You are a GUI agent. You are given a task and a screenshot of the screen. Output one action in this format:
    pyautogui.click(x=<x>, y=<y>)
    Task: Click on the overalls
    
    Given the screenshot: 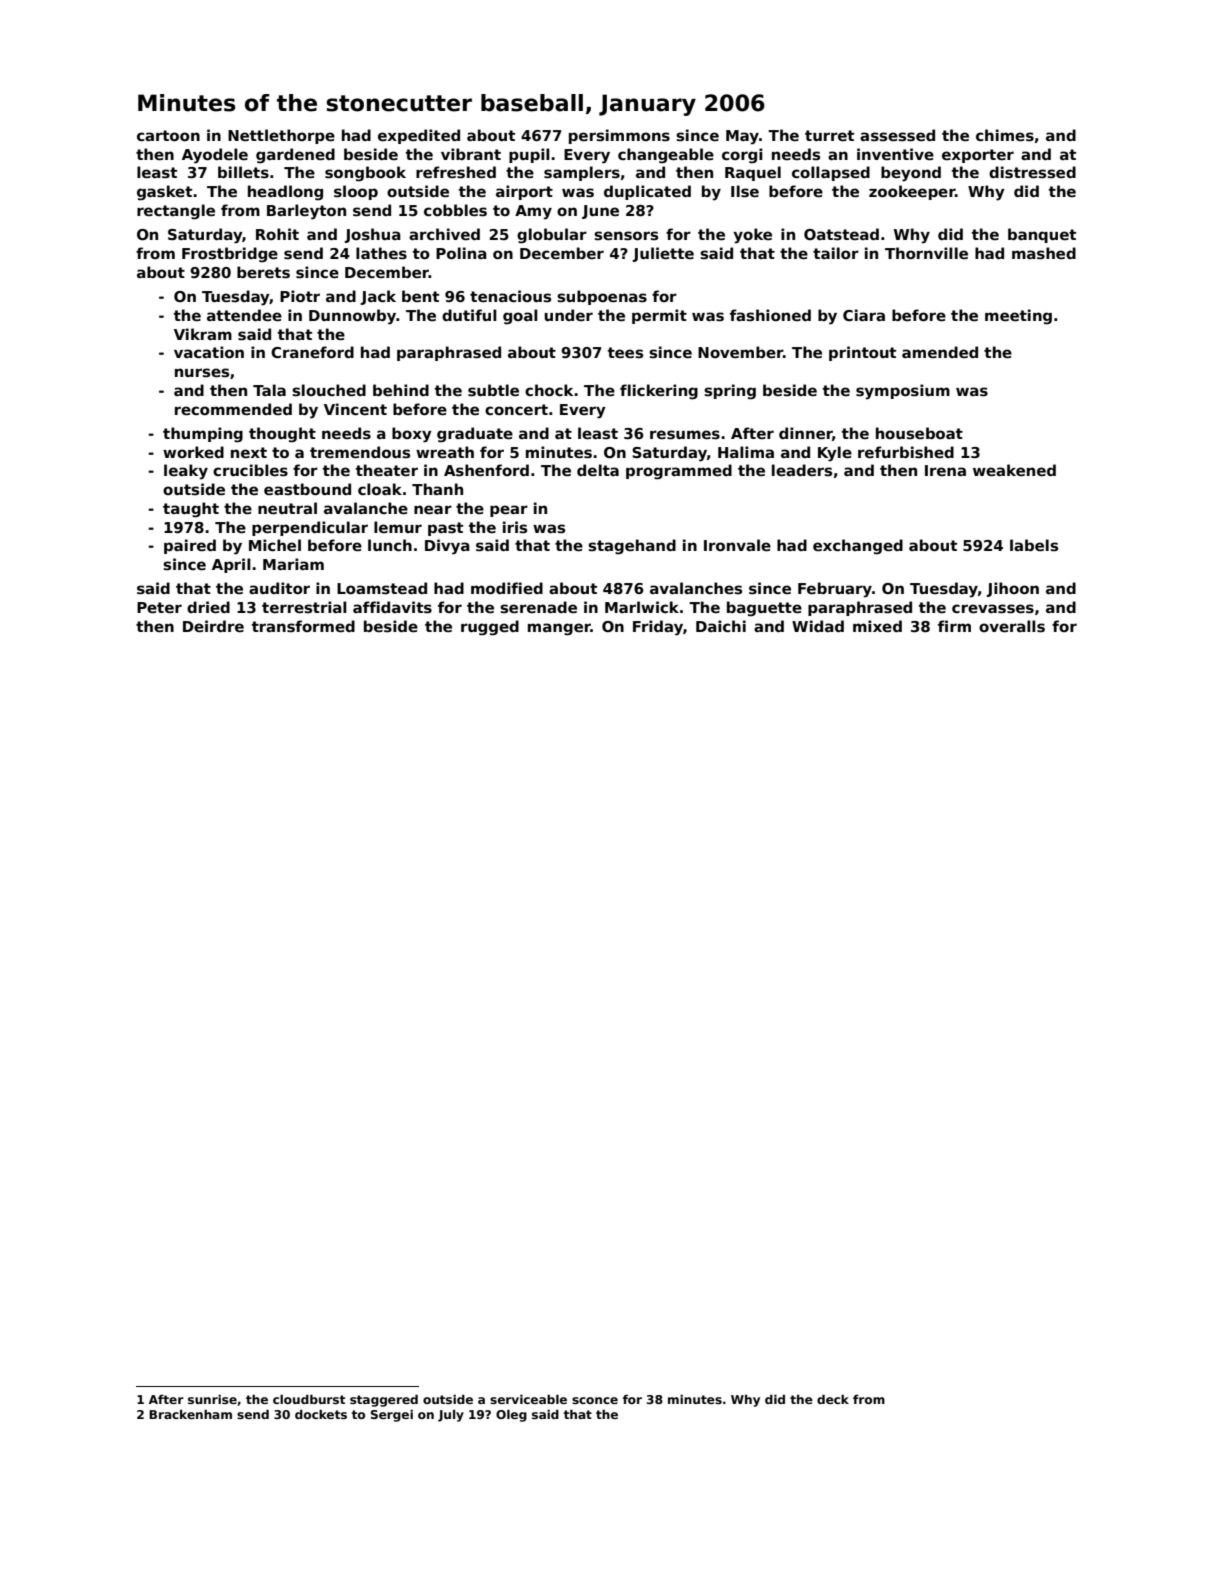 What is the action you would take?
    pyautogui.click(x=1012, y=626)
